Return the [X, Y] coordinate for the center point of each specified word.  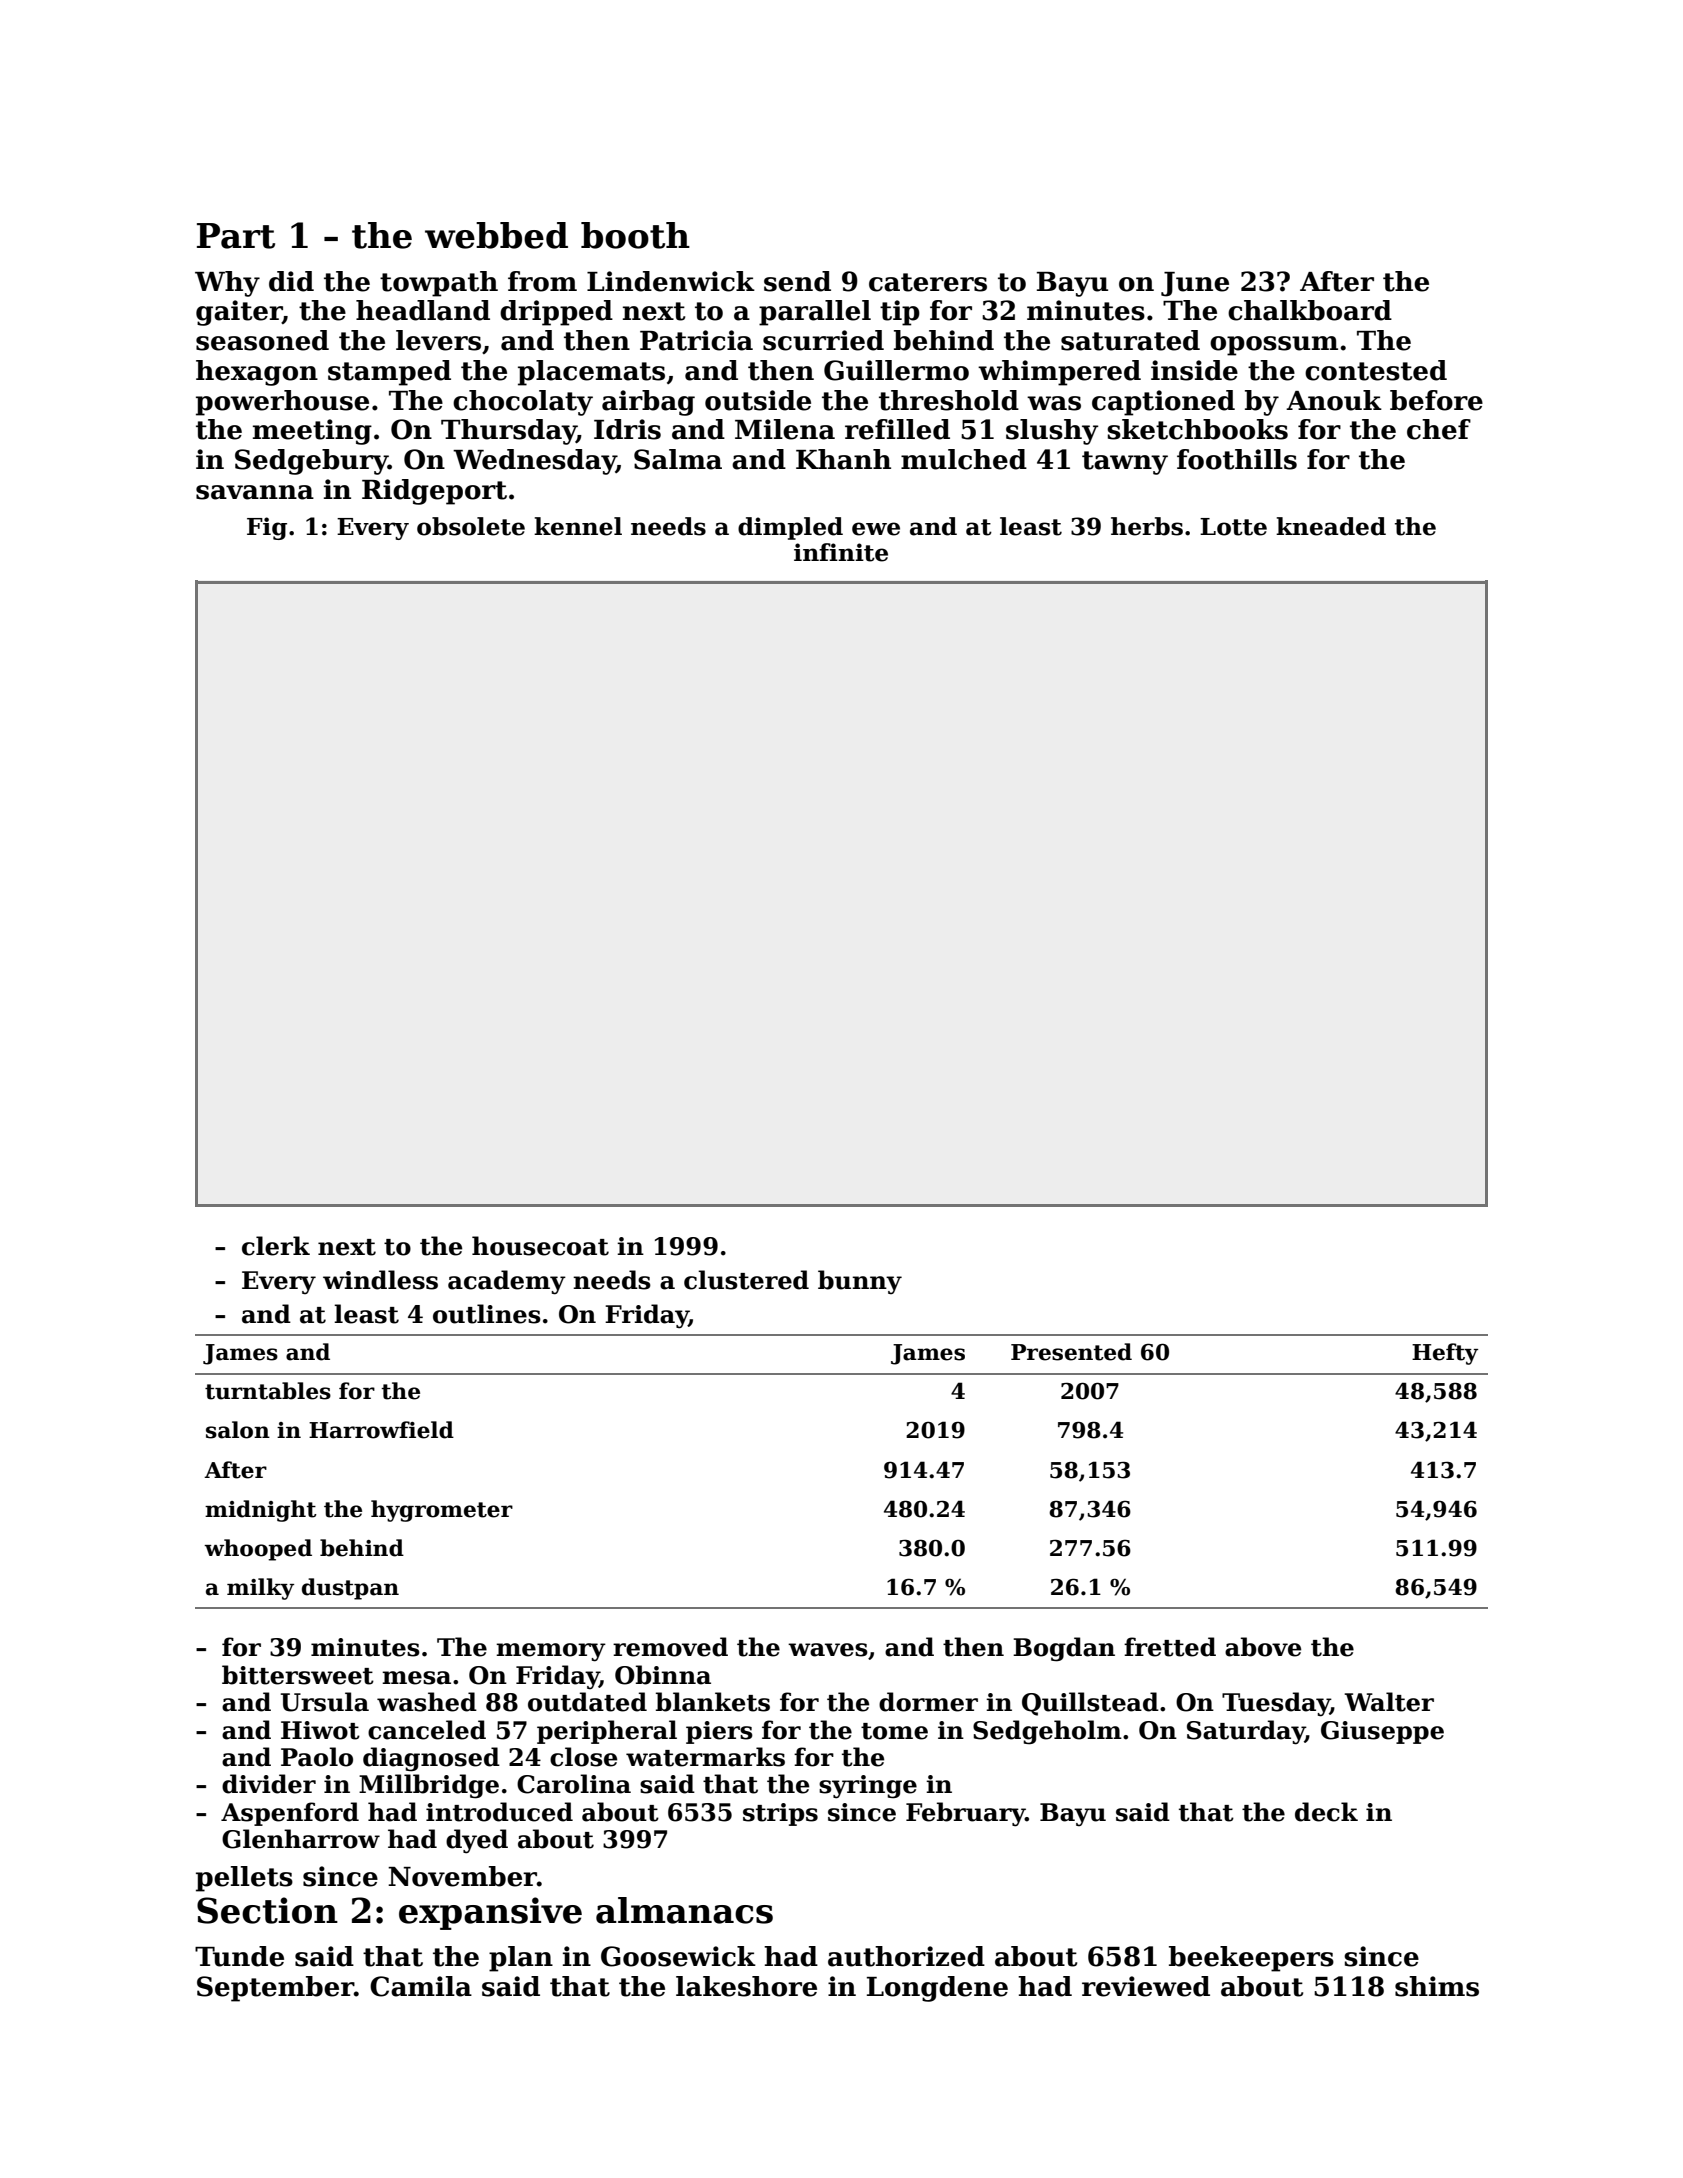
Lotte [1233, 527]
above [1263, 1647]
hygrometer [442, 1511]
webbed [496, 235]
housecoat [540, 1246]
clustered [746, 1280]
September [275, 1989]
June [1195, 284]
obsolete [471, 526]
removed [670, 1647]
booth [635, 235]
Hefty [1445, 1354]
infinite [841, 552]
